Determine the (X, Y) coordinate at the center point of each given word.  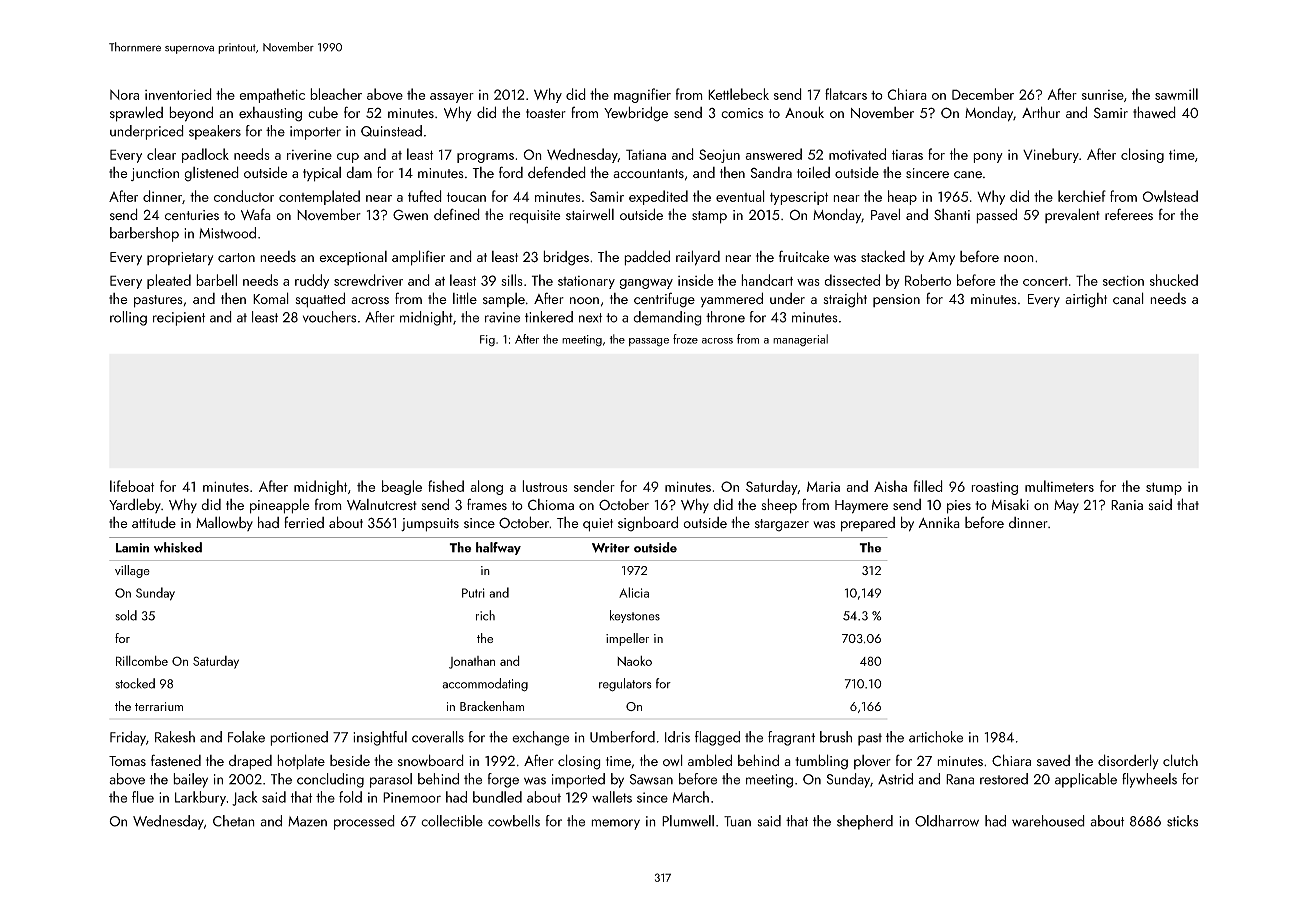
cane (968, 174)
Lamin (132, 548)
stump (1164, 489)
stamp (709, 217)
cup (348, 158)
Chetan (234, 821)
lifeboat (132, 486)
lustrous (545, 486)
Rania (1127, 505)
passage (649, 342)
